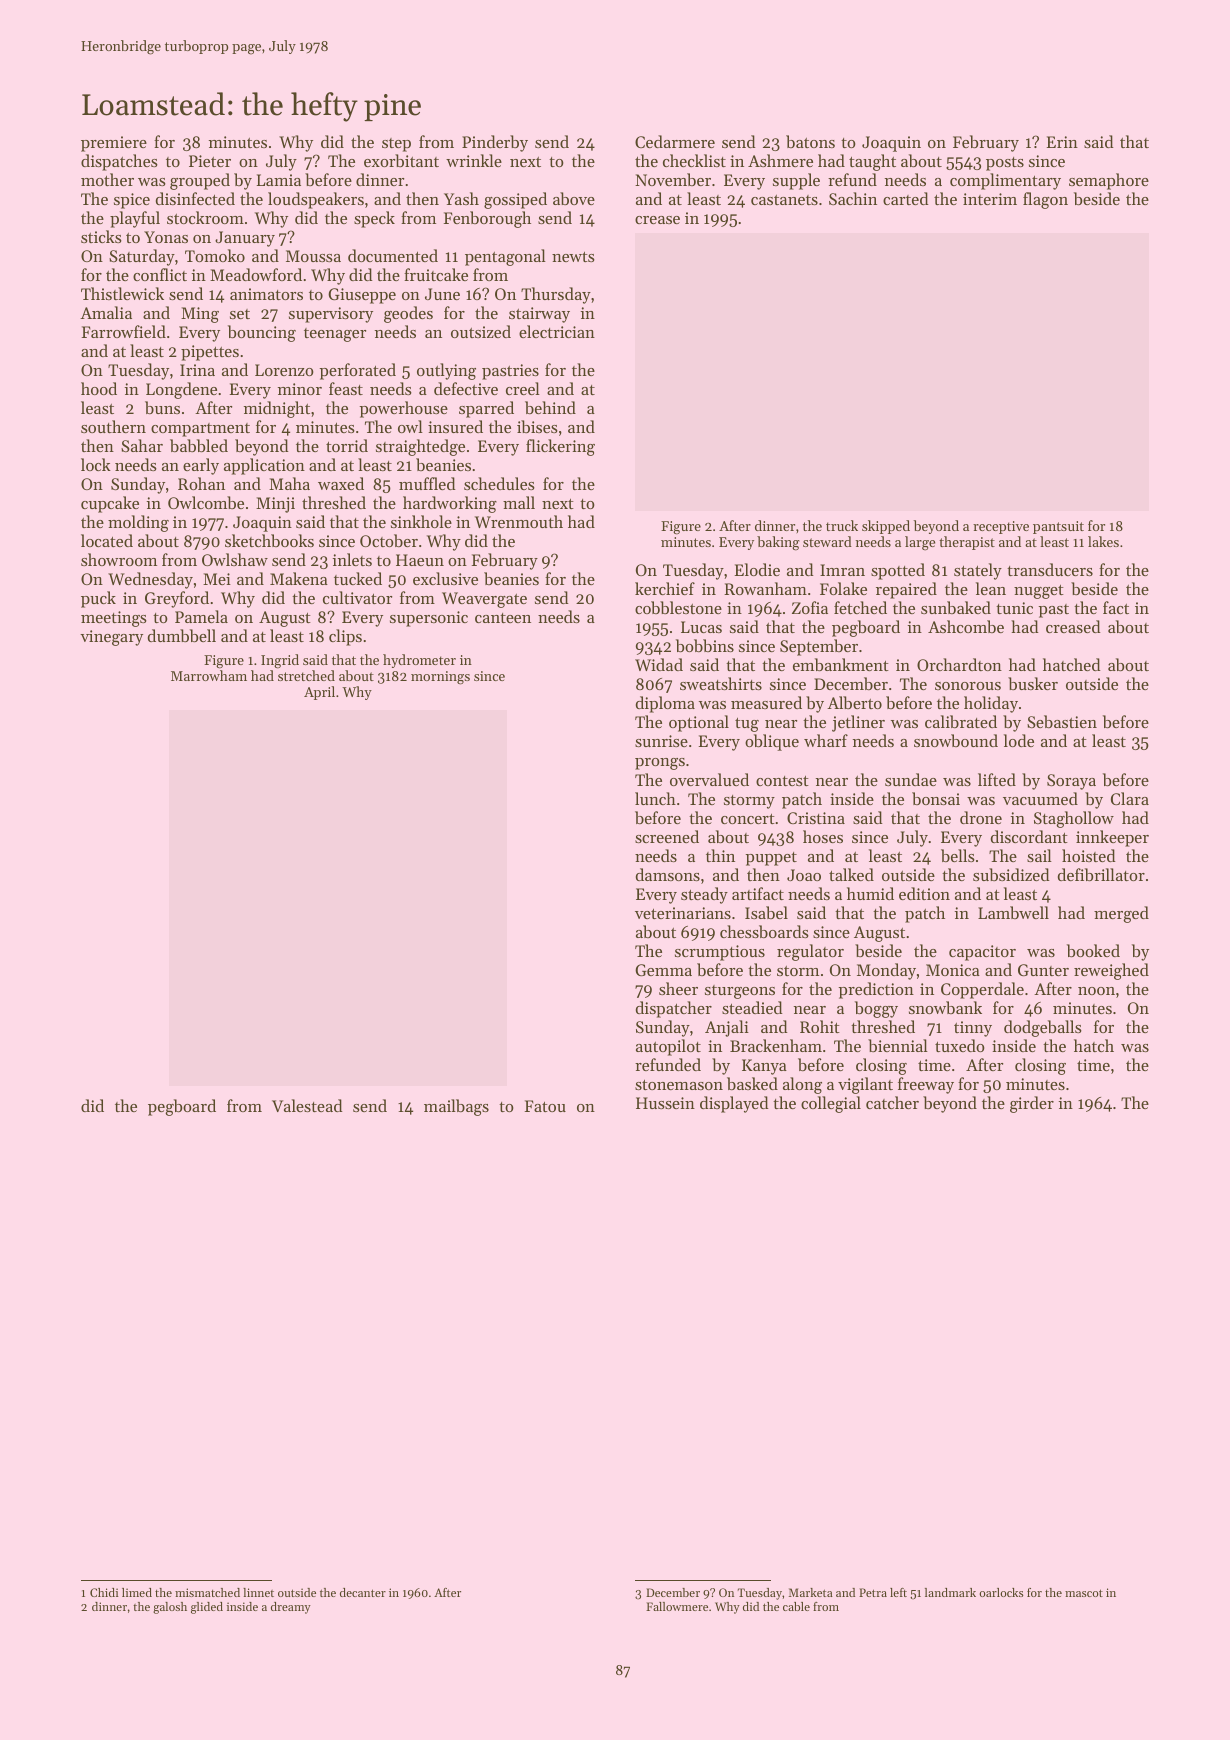 The image size is (1230, 1740). I want to click on pantsuit, so click(1058, 527).
